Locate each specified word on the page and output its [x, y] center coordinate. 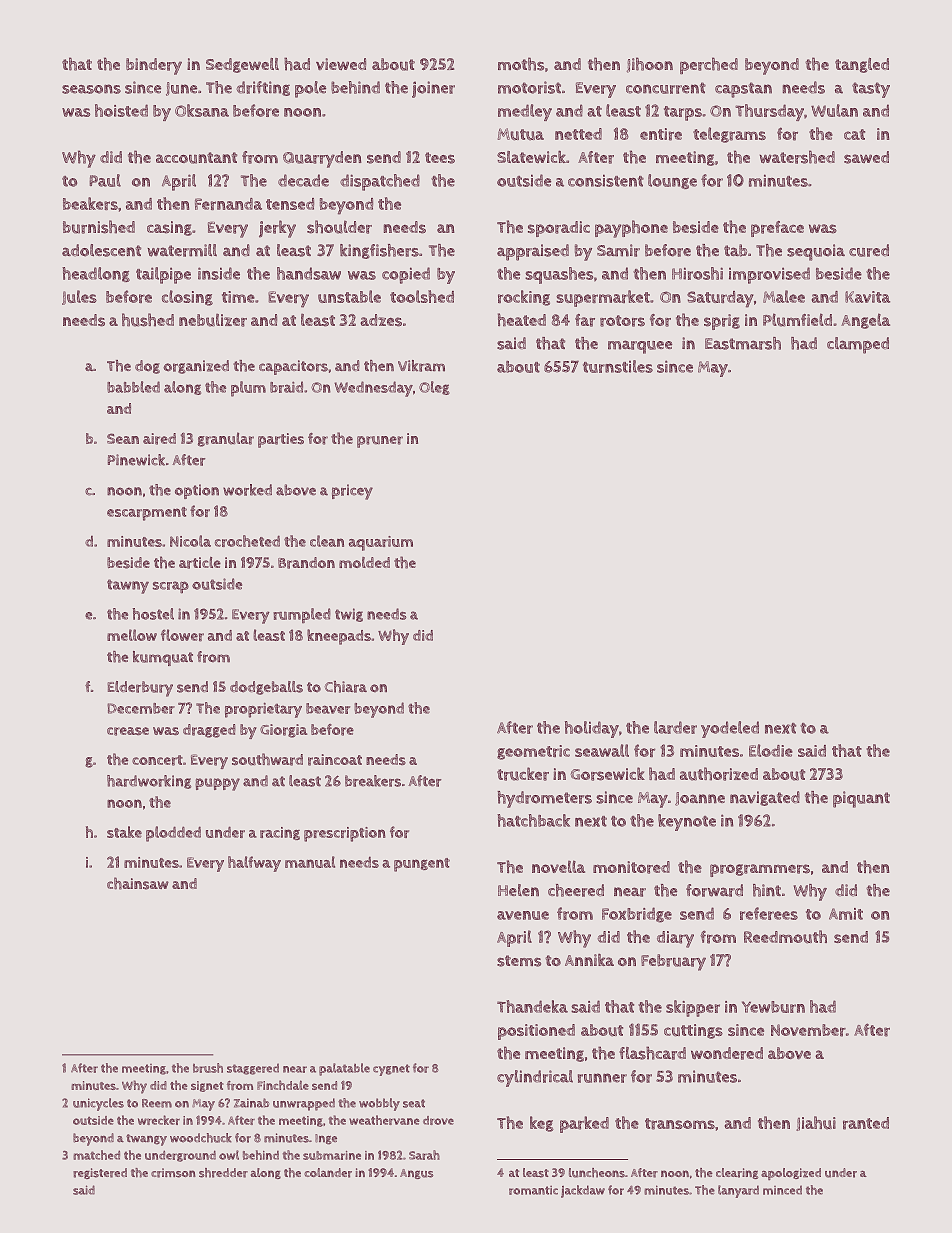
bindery [154, 66]
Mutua [521, 134]
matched [96, 1155]
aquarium [381, 543]
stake [124, 832]
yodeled [730, 729]
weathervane [384, 1120]
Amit [846, 914]
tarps [683, 113]
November [808, 1030]
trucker [523, 774]
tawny [128, 586]
